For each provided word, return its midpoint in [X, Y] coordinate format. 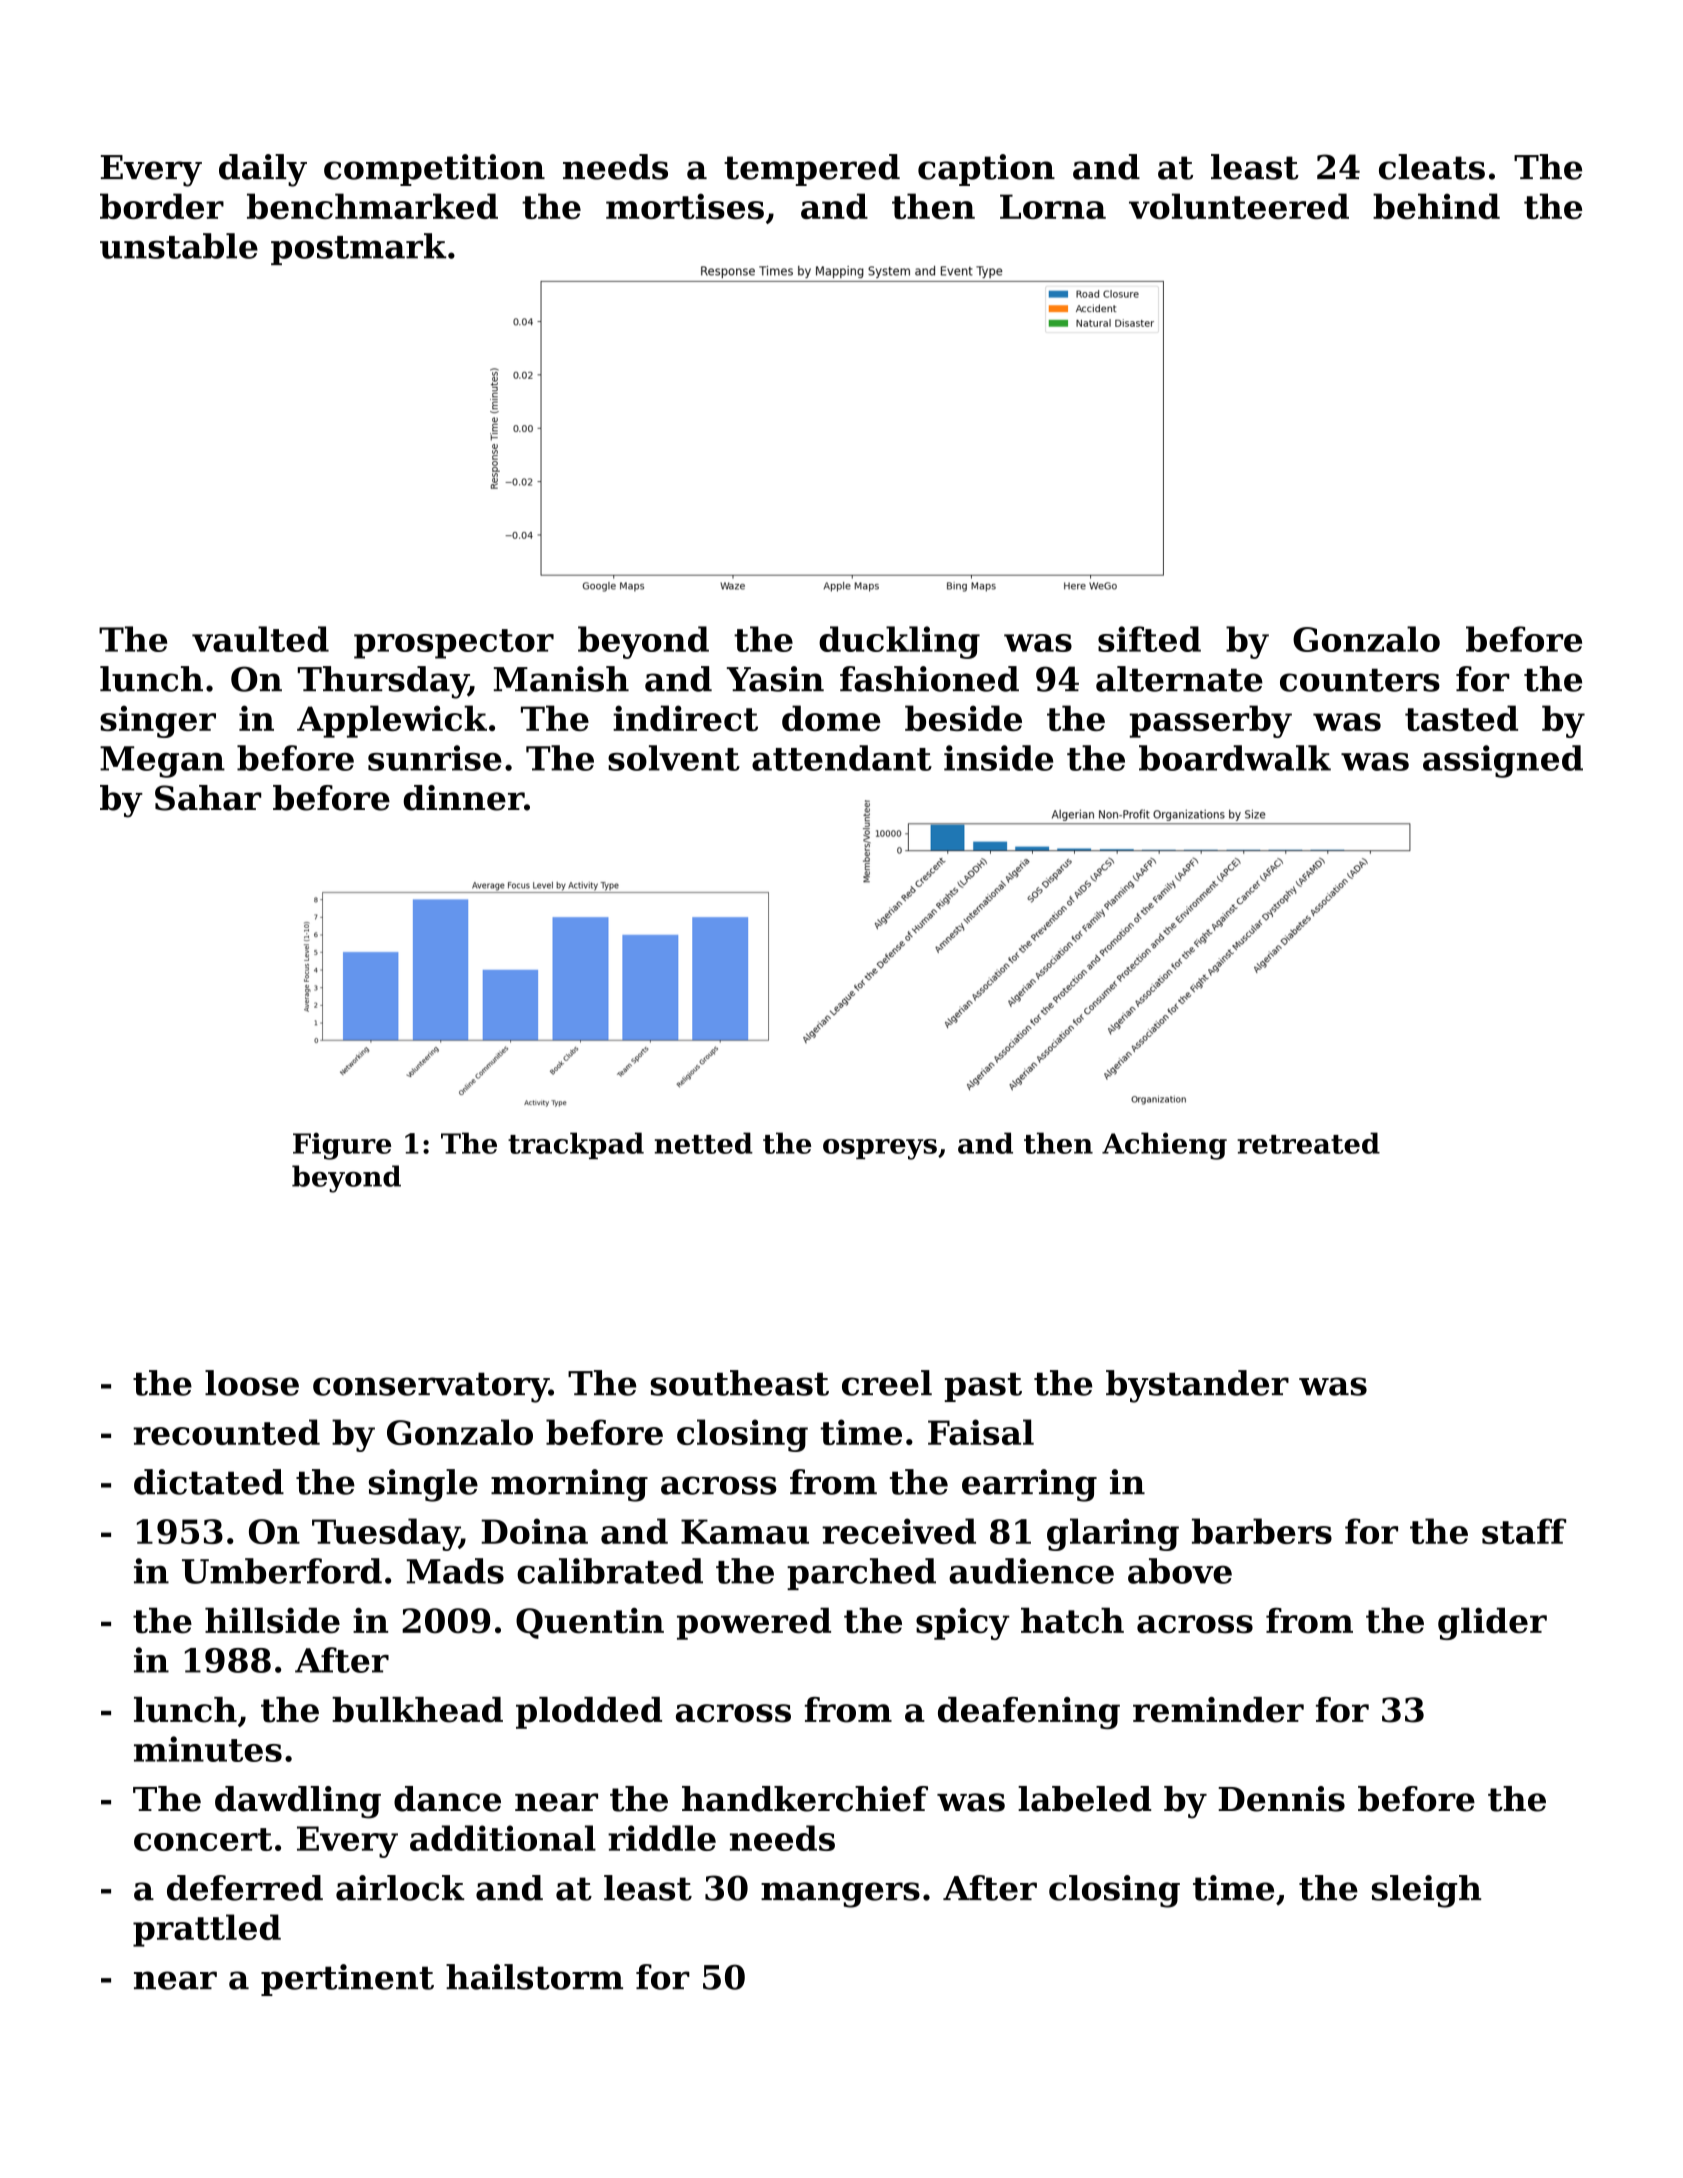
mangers [840, 1895]
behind [1436, 206]
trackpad [576, 1145]
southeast [740, 1383]
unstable [179, 246]
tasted [1461, 718]
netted [703, 1143]
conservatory [431, 1387]
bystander [1197, 1386]
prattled [207, 1930]
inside [998, 758]
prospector [454, 644]
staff [1524, 1531]
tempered [812, 170]
